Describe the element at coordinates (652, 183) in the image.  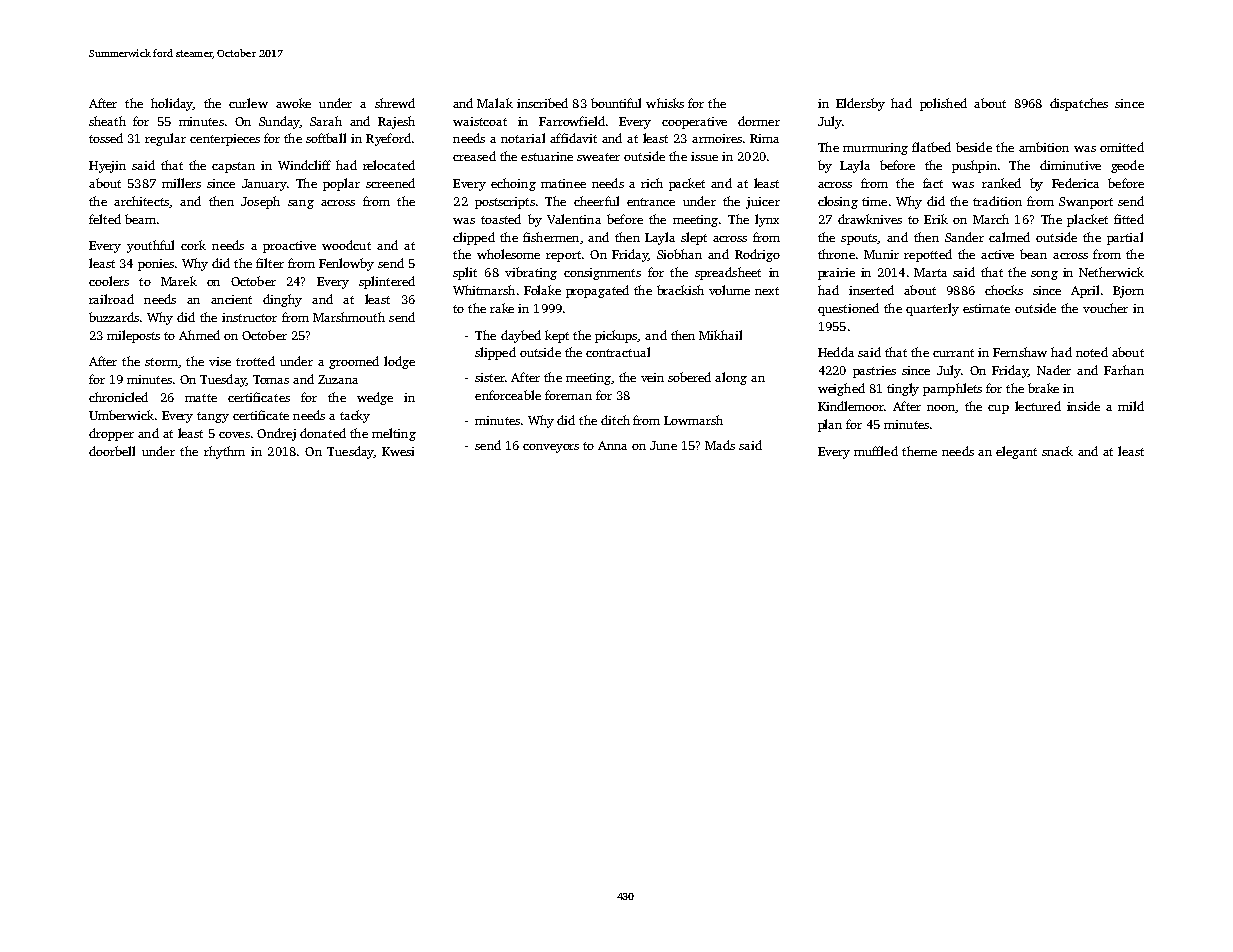
I see `rich` at that location.
